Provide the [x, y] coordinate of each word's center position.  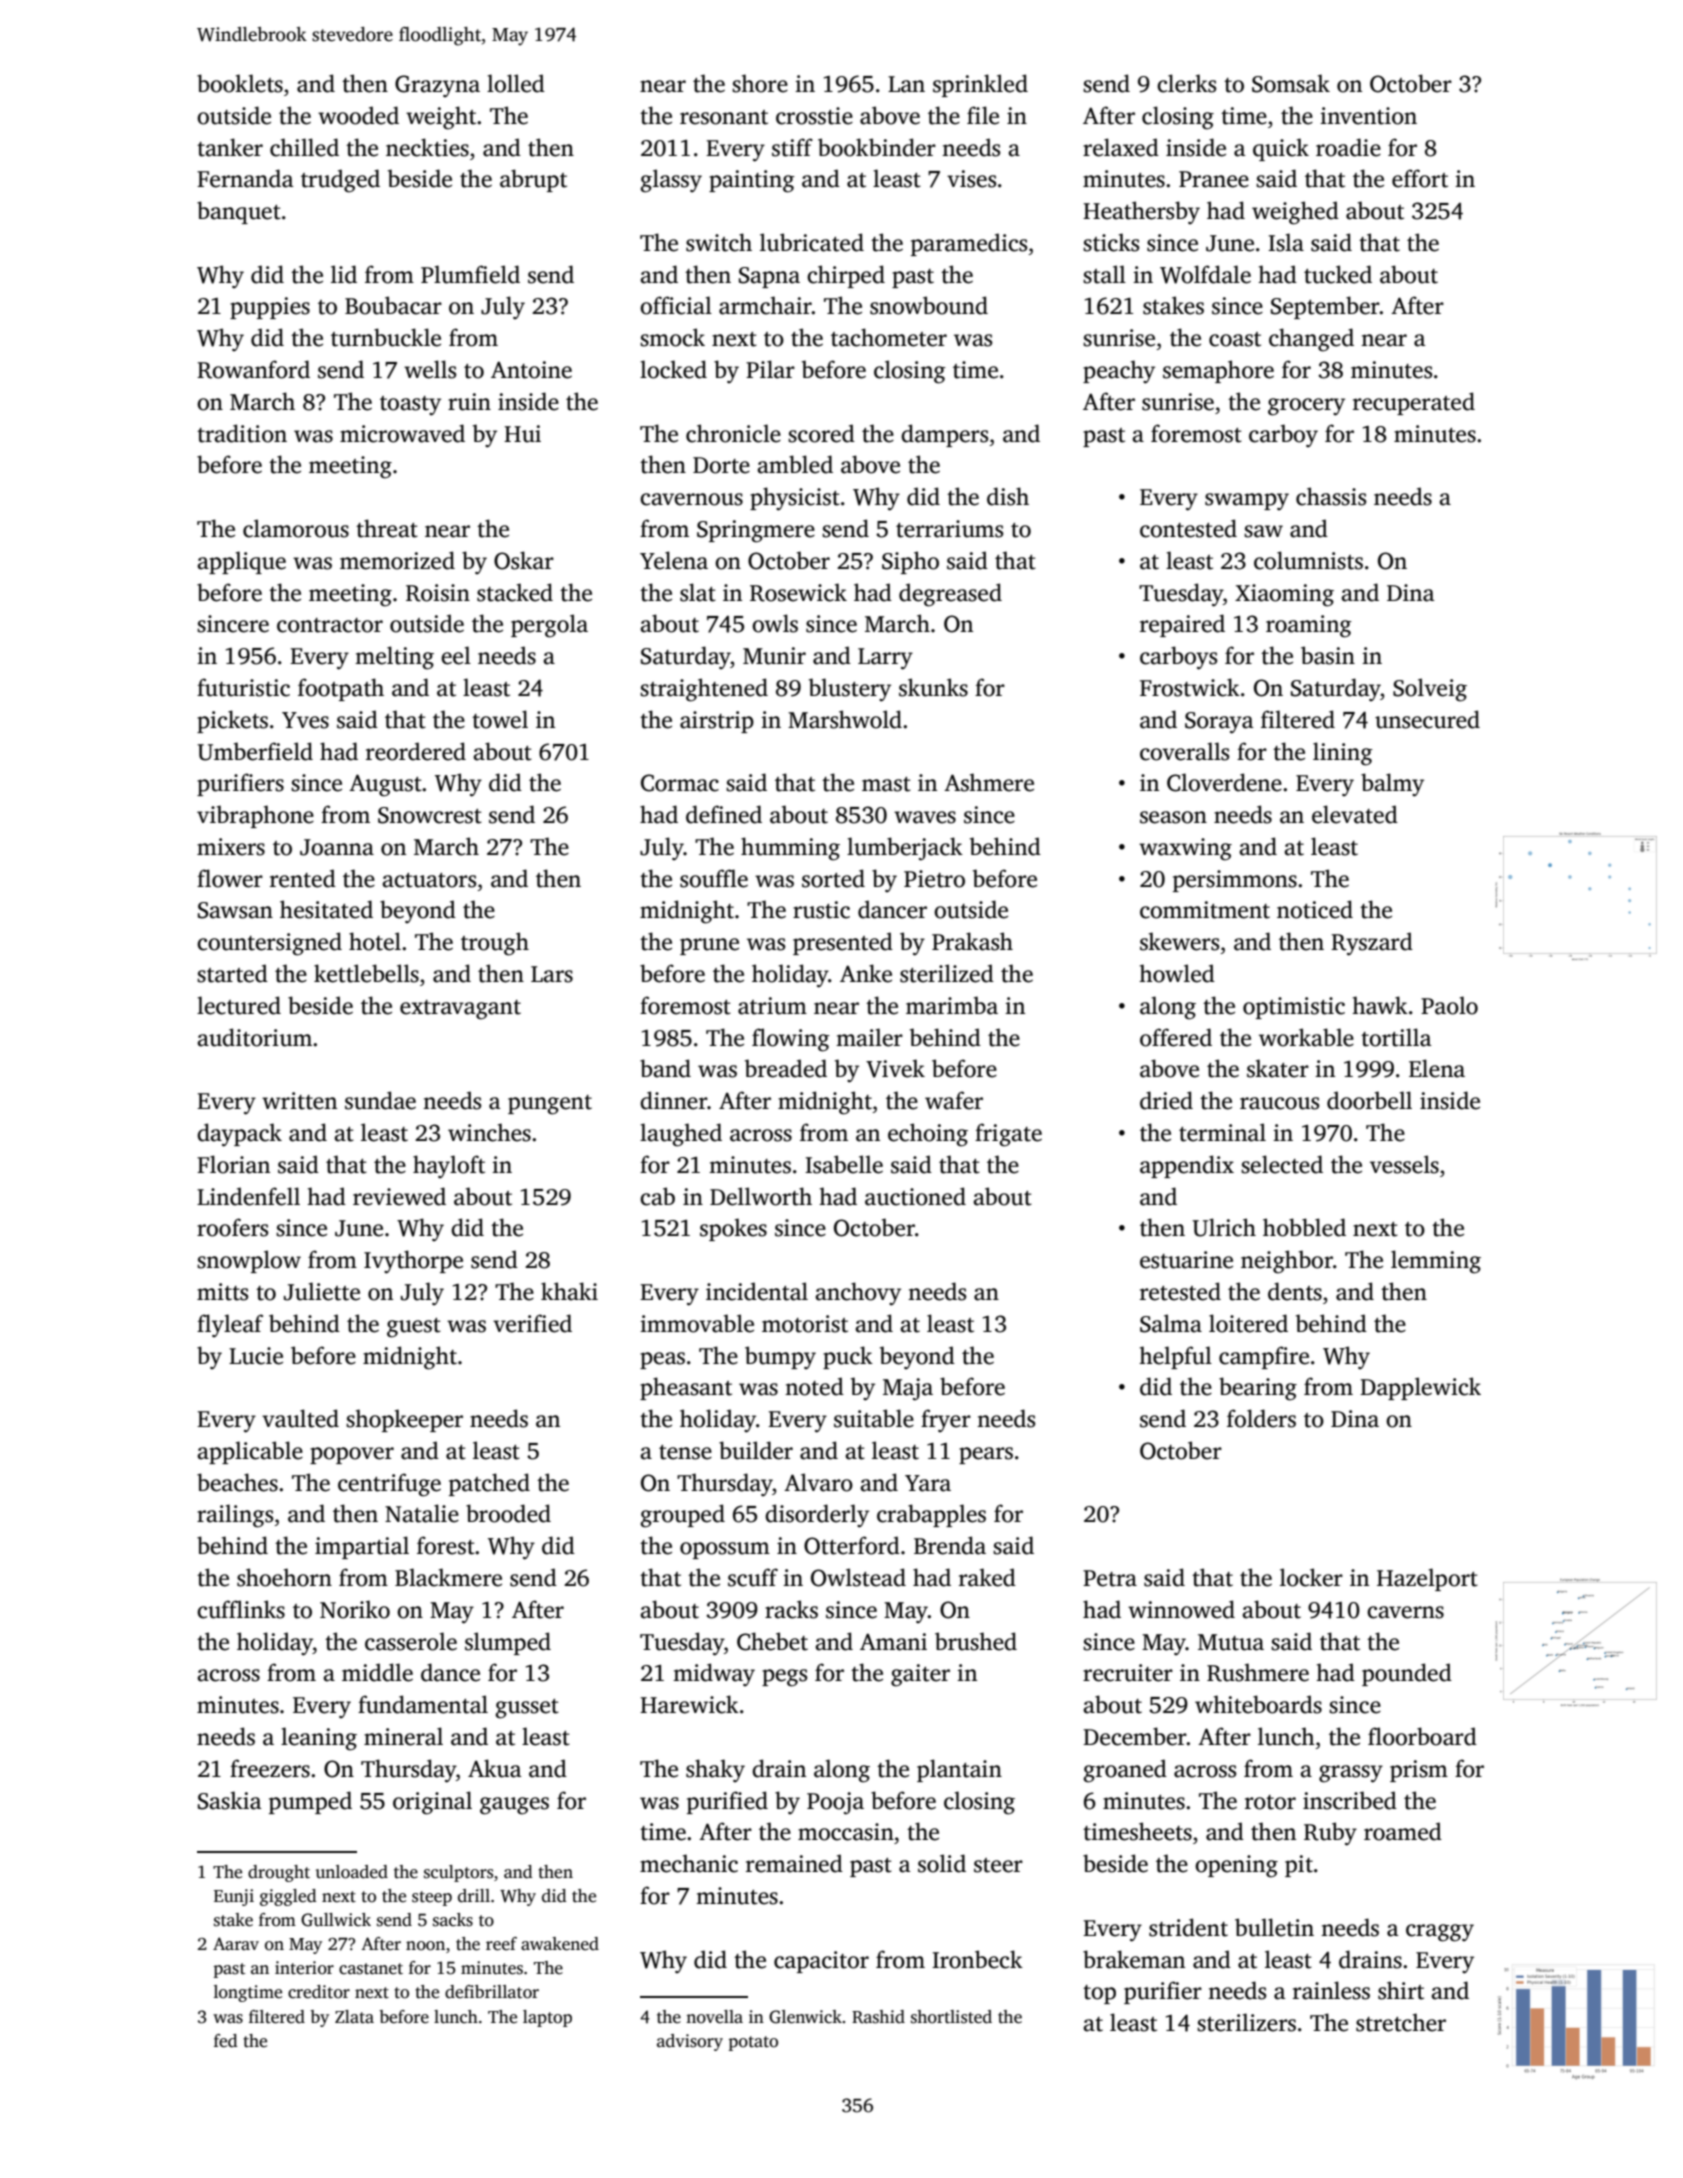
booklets [240, 83]
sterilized [947, 973]
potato [753, 2043]
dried [1166, 1100]
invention [1368, 116]
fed [226, 2041]
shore [760, 83]
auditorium [254, 1037]
